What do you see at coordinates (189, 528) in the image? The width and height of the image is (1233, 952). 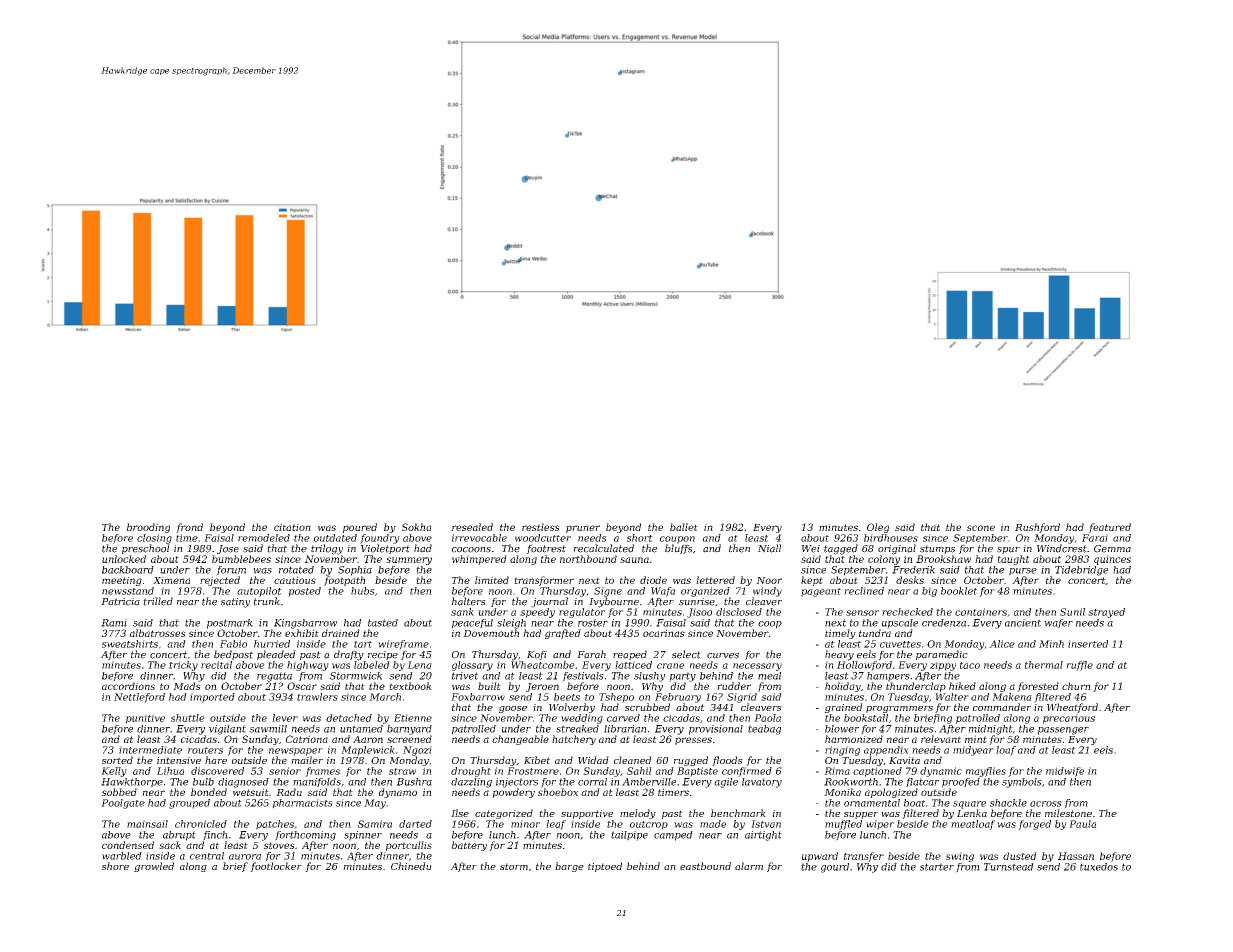 I see `frond` at bounding box center [189, 528].
